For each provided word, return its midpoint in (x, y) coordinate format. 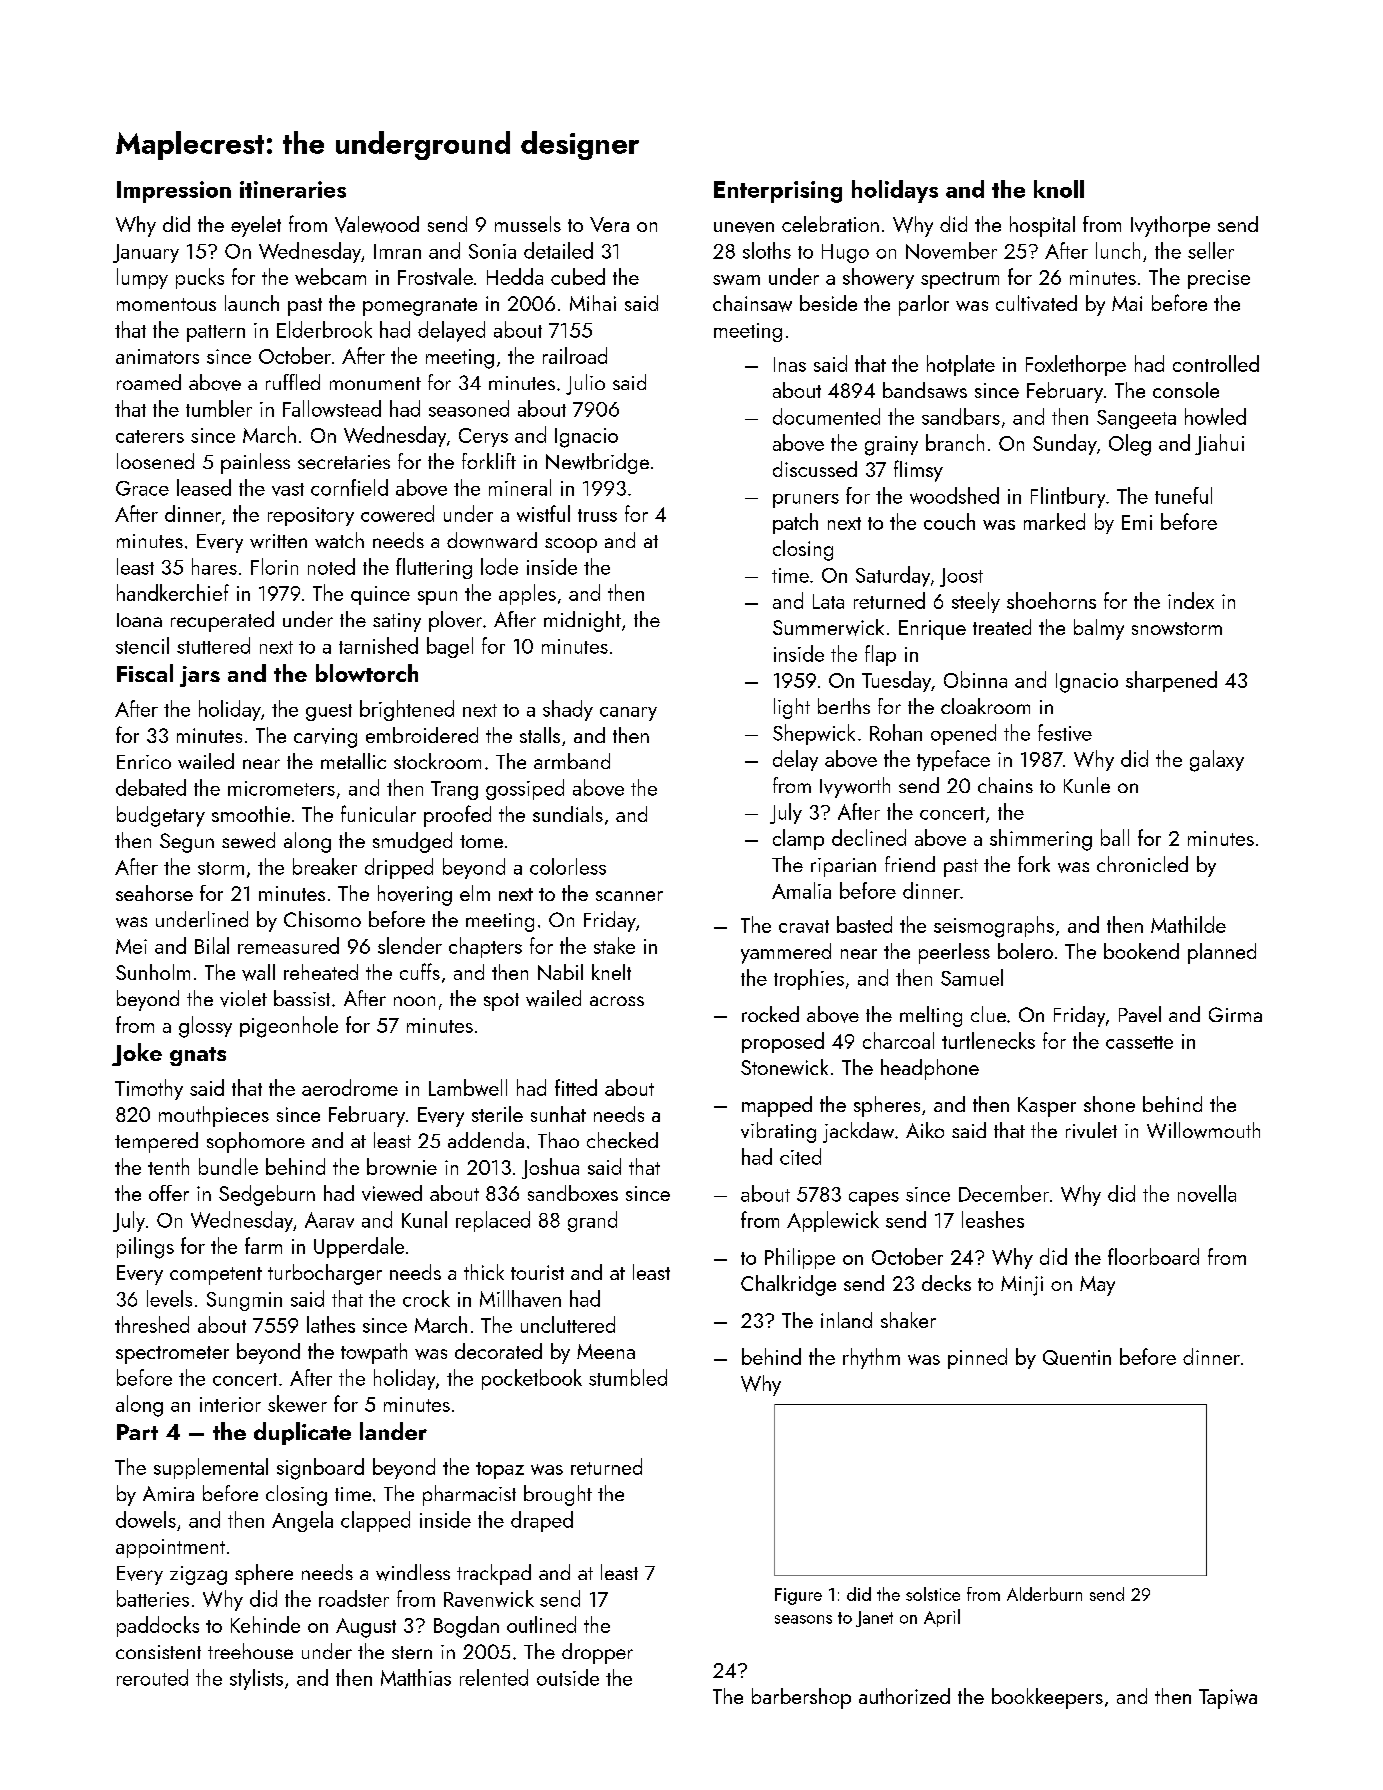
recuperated (222, 621)
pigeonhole (289, 1027)
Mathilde (1188, 924)
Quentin (1077, 1357)
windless (413, 1572)
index (1191, 600)
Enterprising (778, 192)
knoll (1059, 189)
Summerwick (828, 627)
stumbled (628, 1377)
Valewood (377, 224)
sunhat (558, 1114)
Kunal (424, 1219)
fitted (576, 1087)
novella (1207, 1193)
